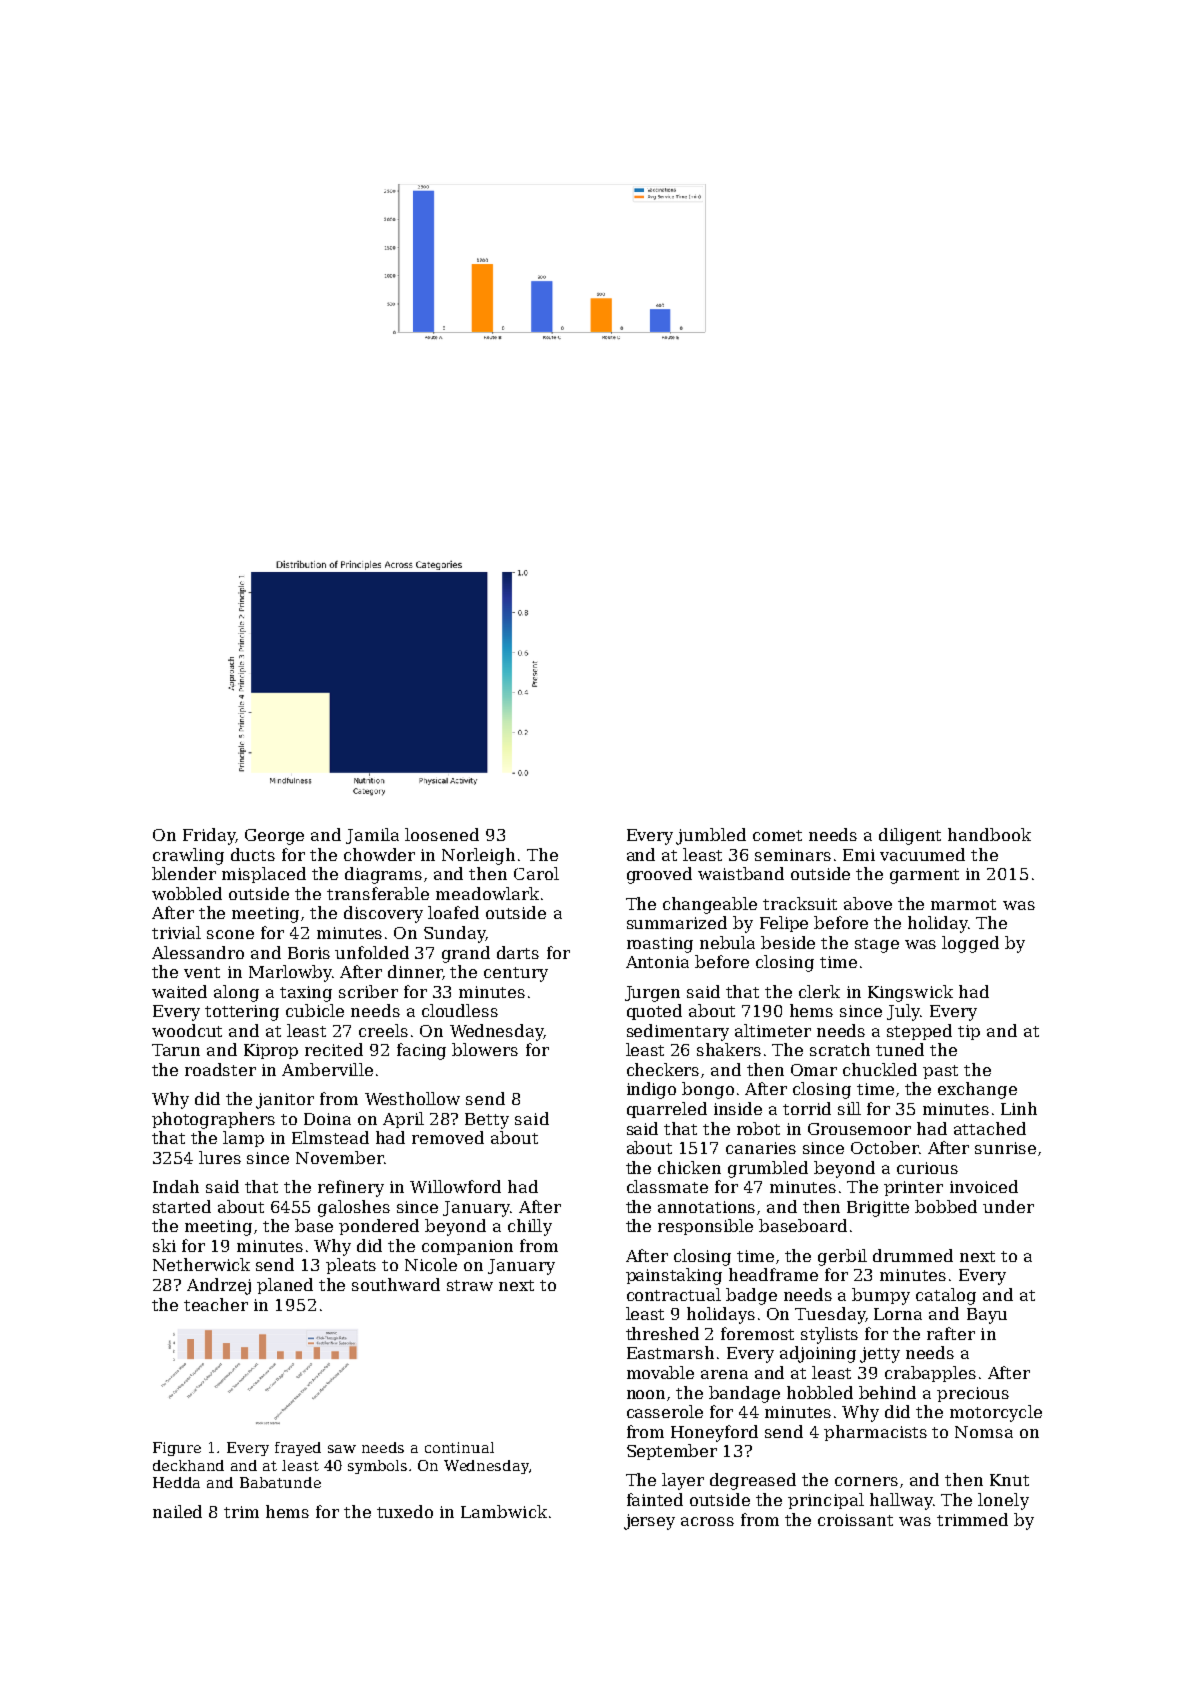 This screenshot has width=1196, height=1691. I want to click on jumbled, so click(711, 836).
